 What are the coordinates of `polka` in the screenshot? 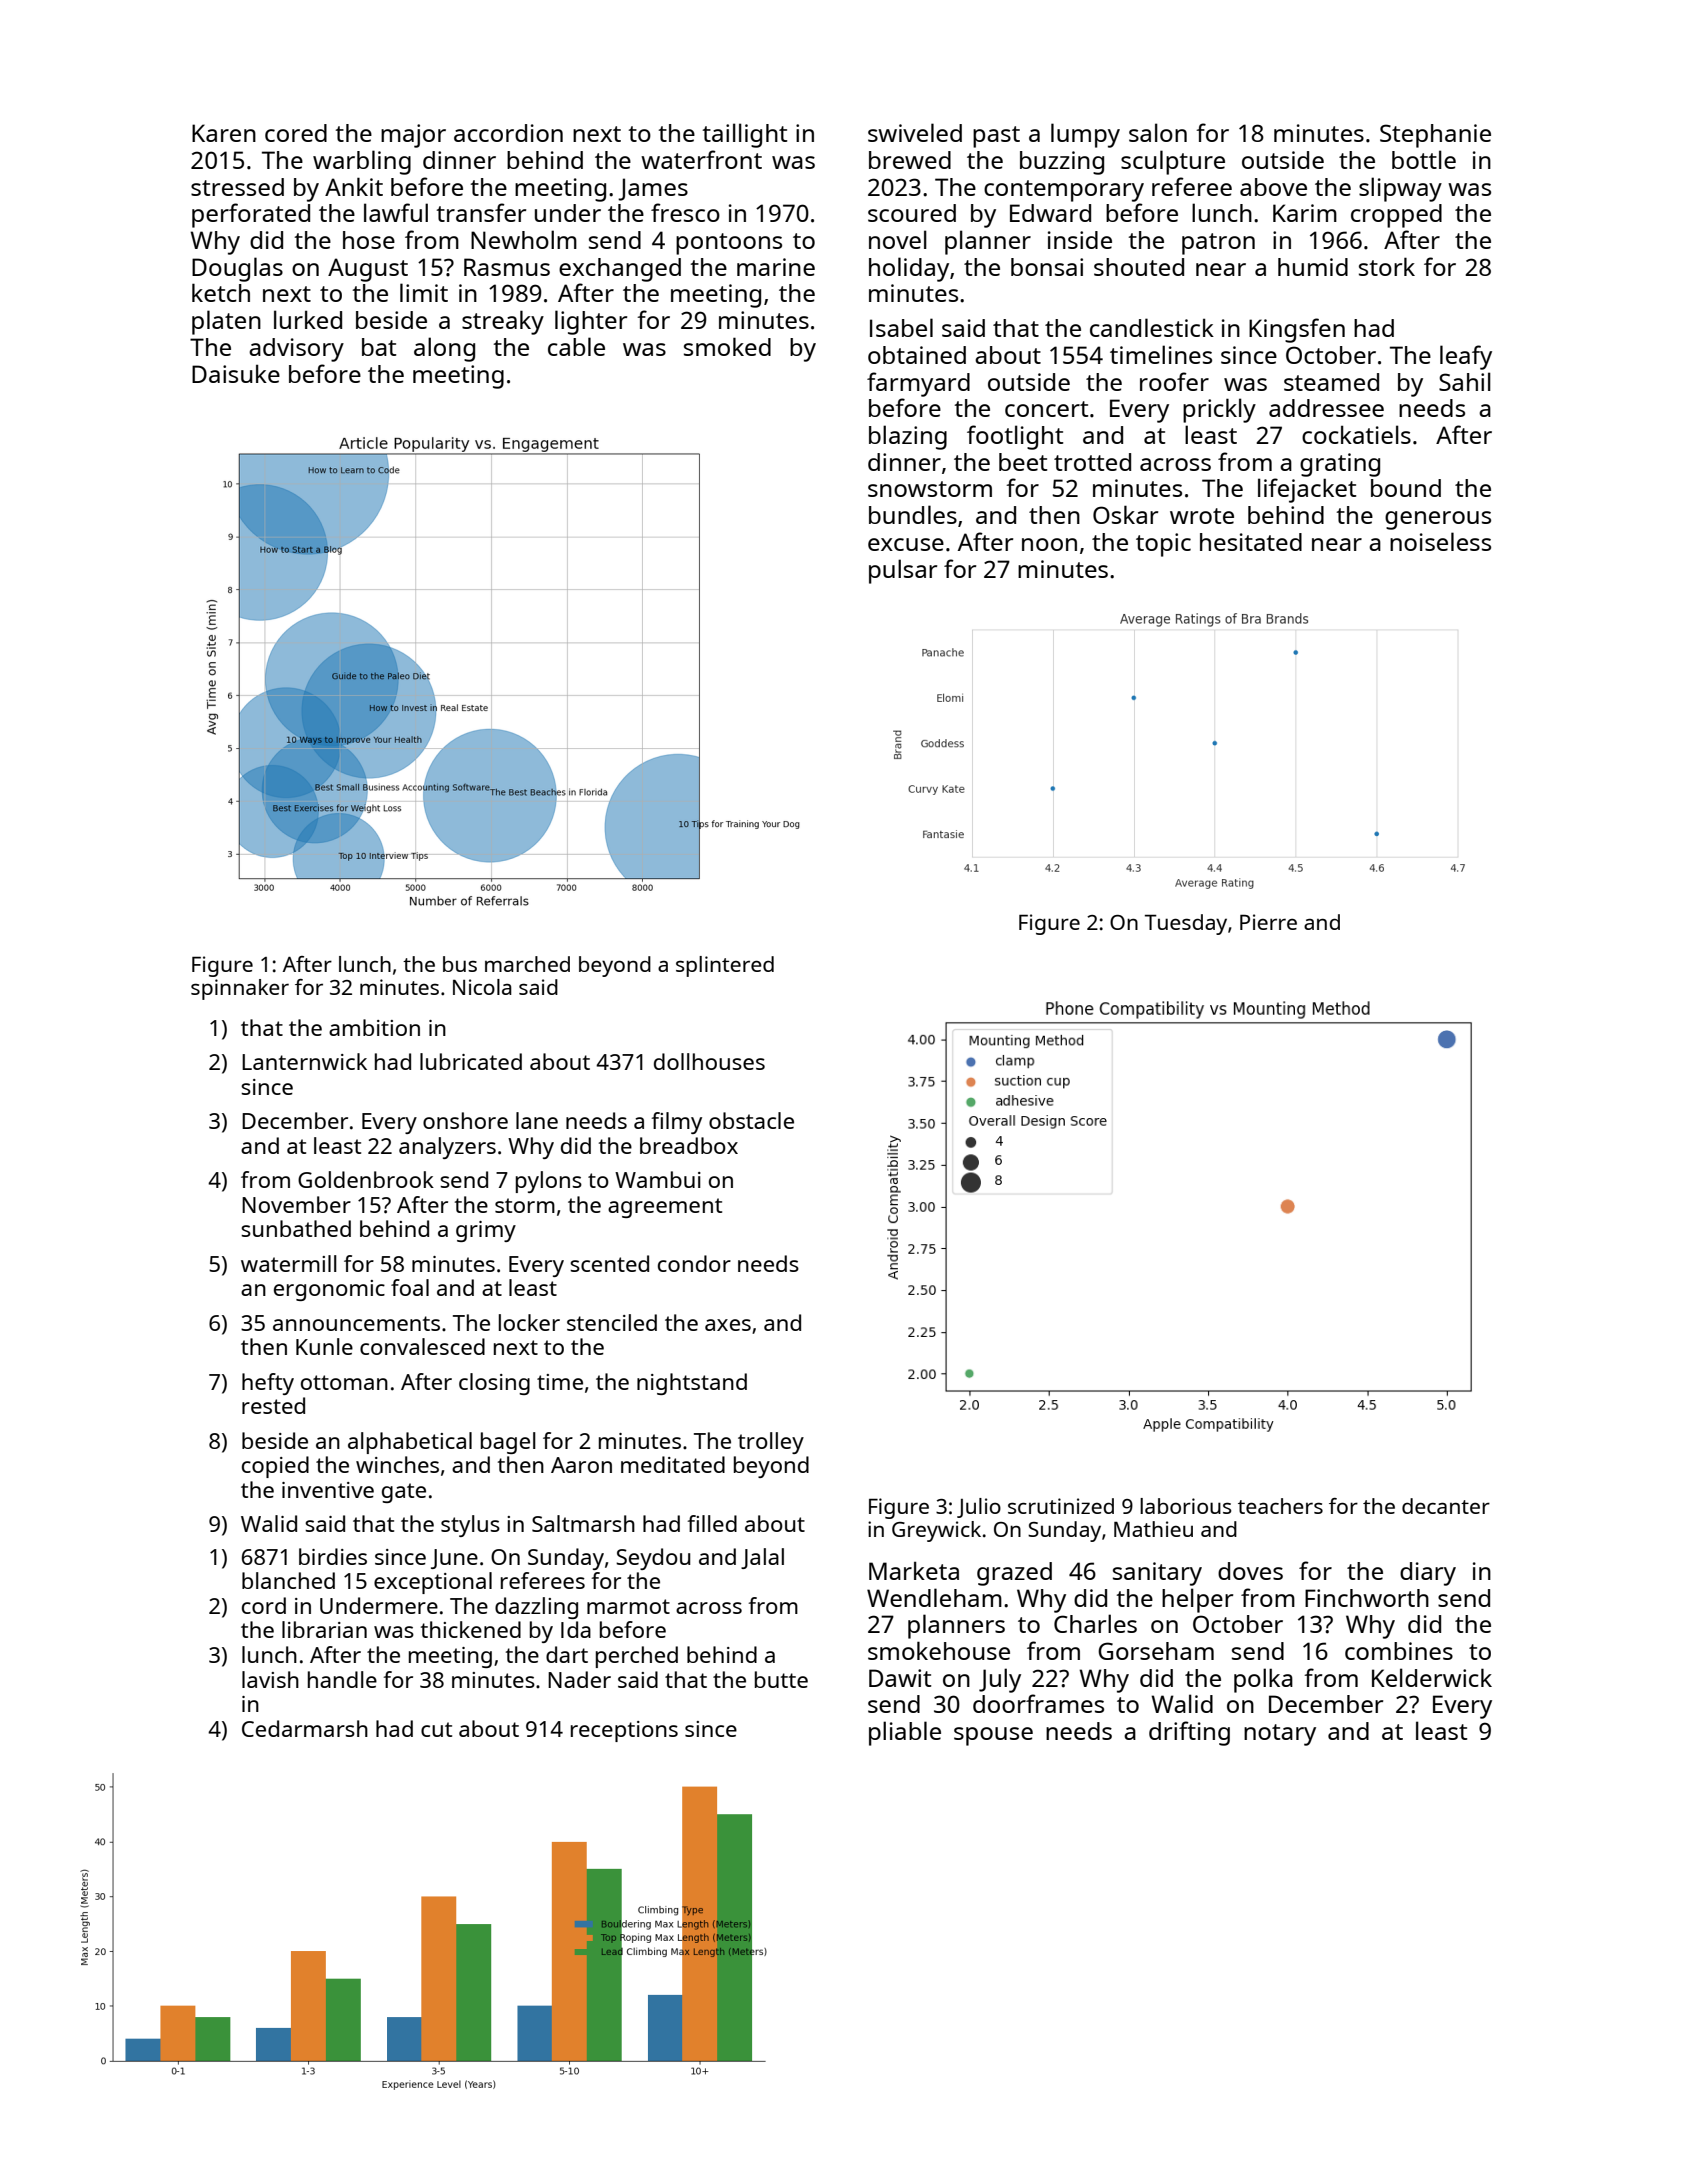 It's located at (1263, 1680).
